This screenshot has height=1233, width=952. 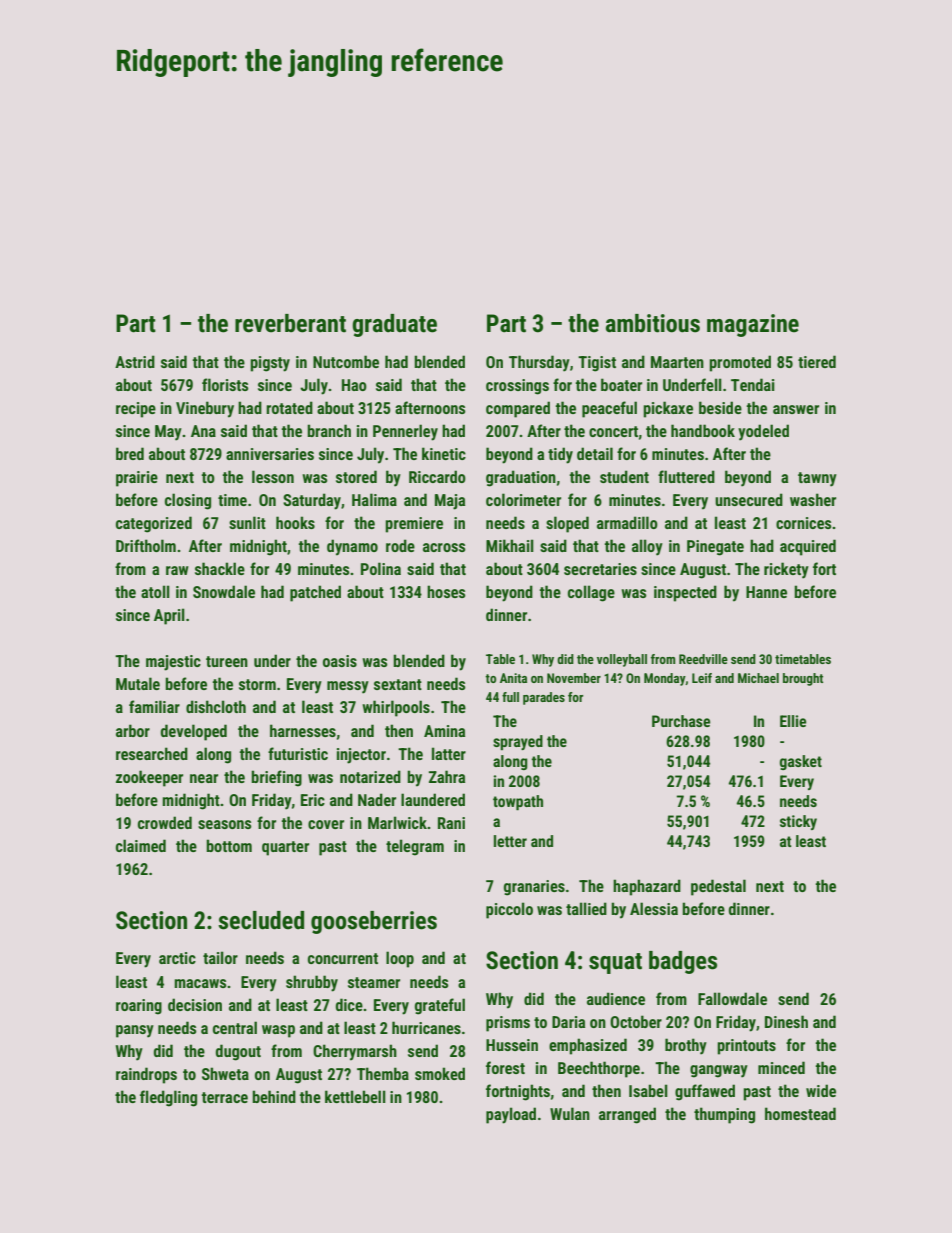 I want to click on collage, so click(x=591, y=593).
